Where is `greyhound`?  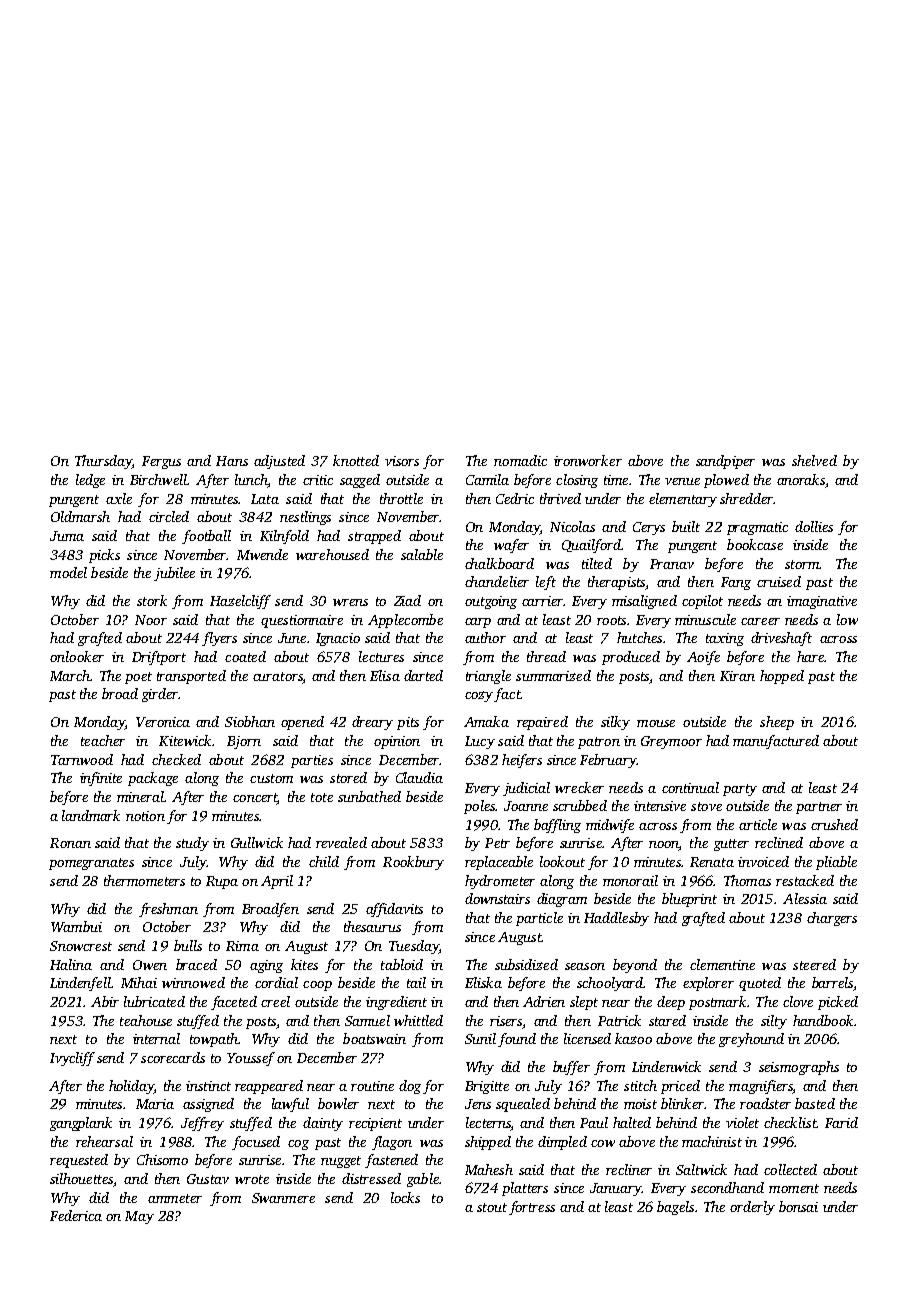
greyhound is located at coordinates (751, 1040).
